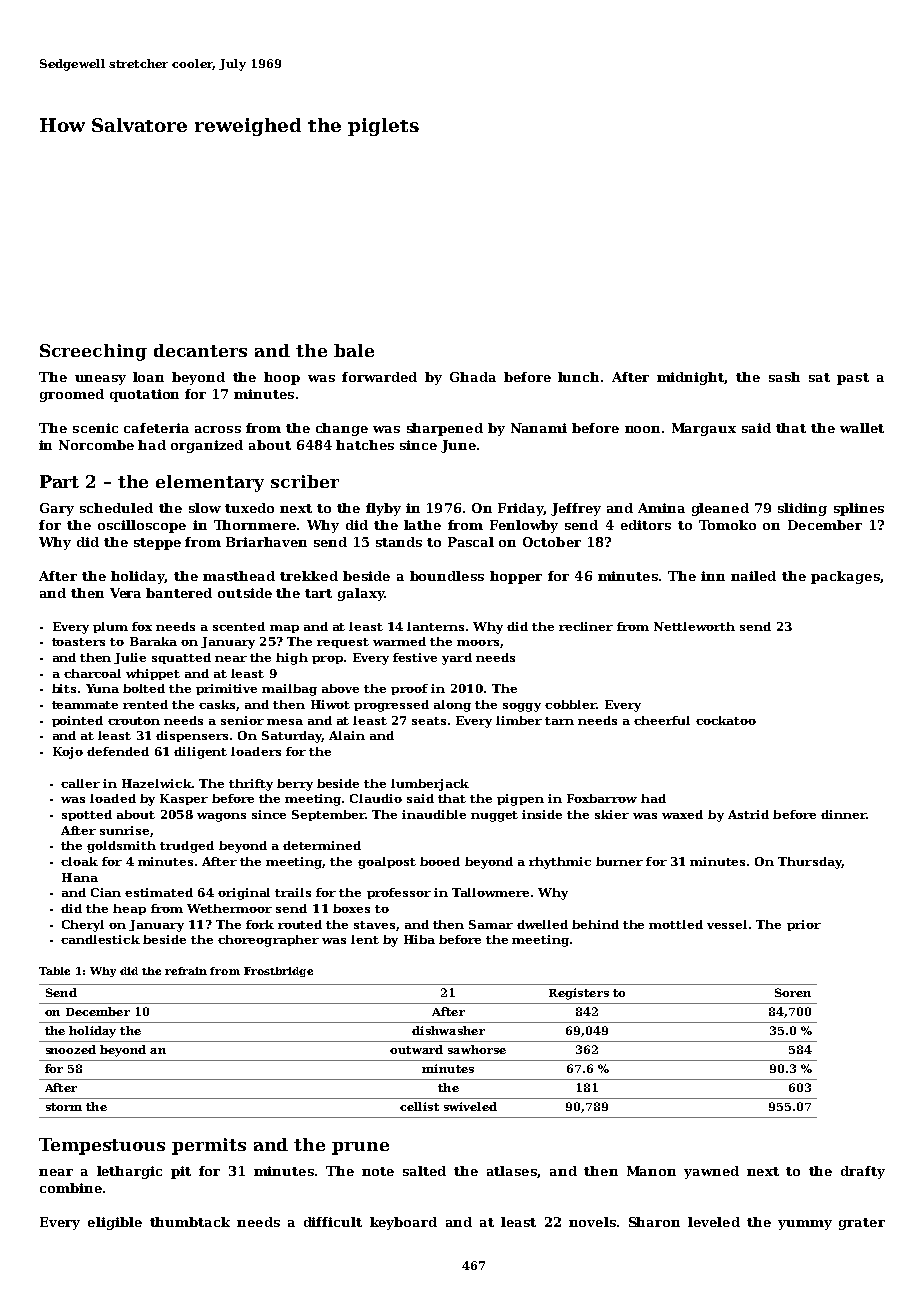  What do you see at coordinates (579, 994) in the screenshot?
I see `Registers` at bounding box center [579, 994].
